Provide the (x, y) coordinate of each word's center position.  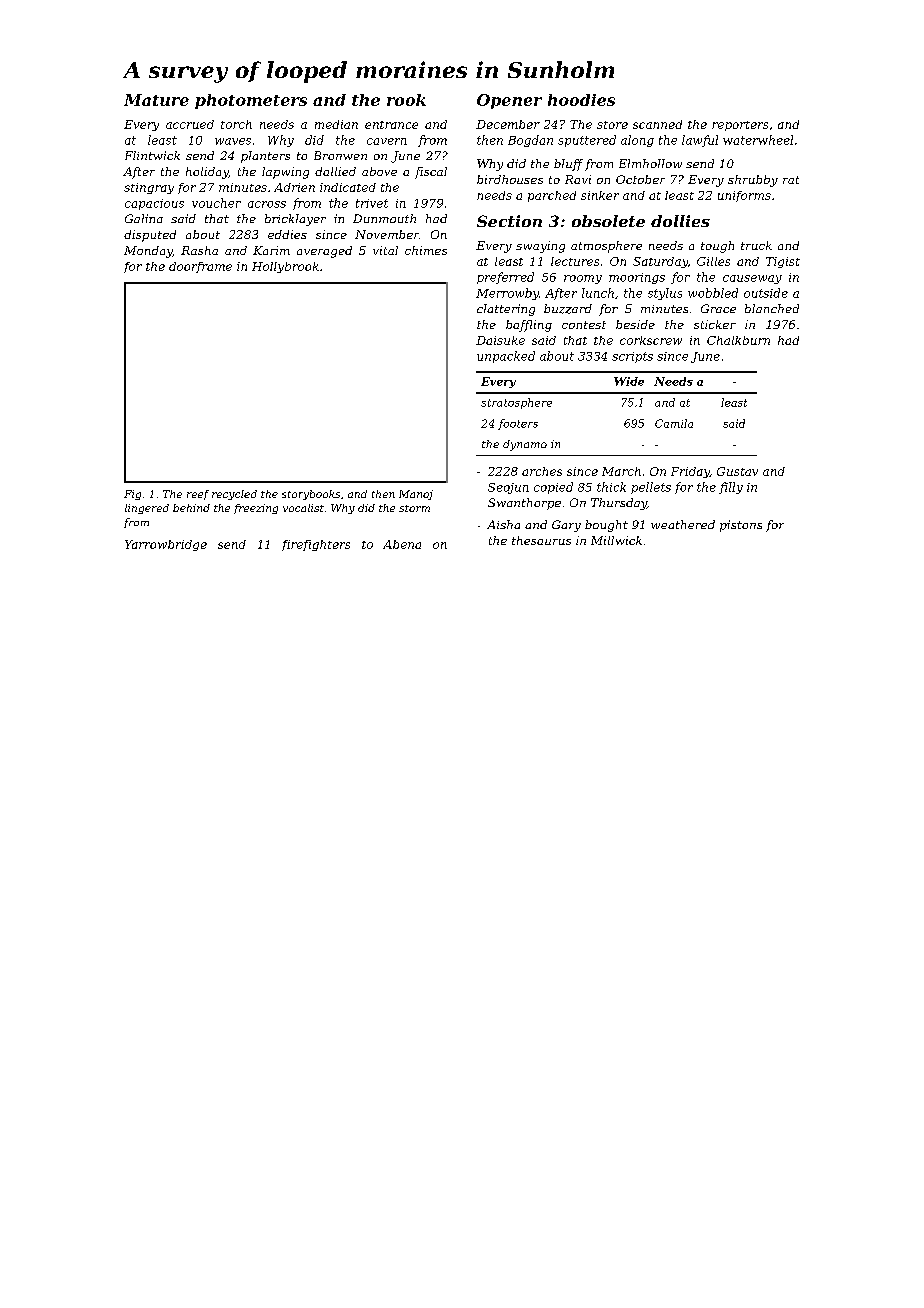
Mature (156, 100)
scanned (657, 124)
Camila (674, 423)
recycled (234, 495)
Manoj (416, 495)
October (640, 179)
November (387, 234)
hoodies (581, 100)
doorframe (200, 267)
